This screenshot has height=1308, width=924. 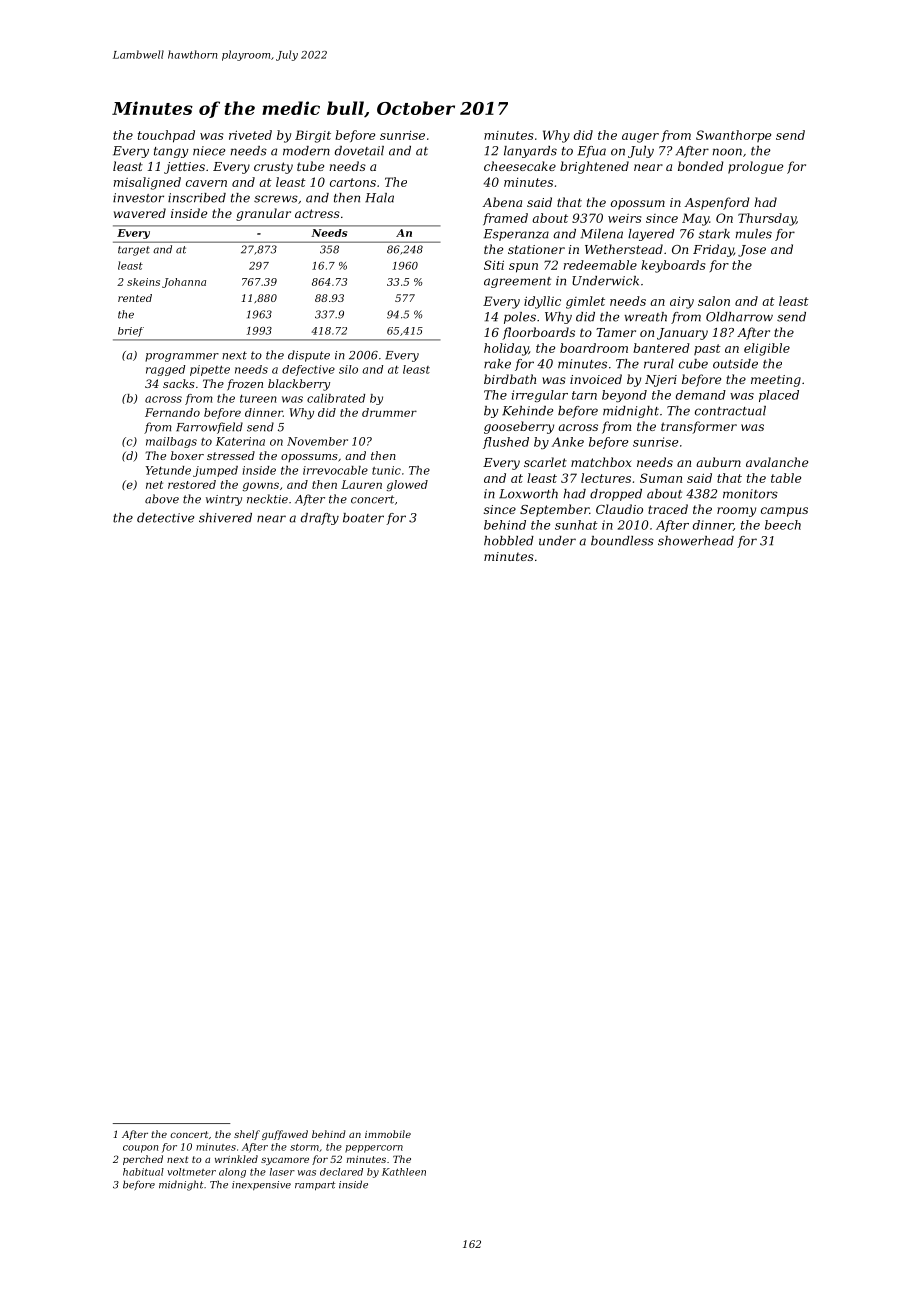 What do you see at coordinates (530, 152) in the screenshot?
I see `lanyards` at bounding box center [530, 152].
